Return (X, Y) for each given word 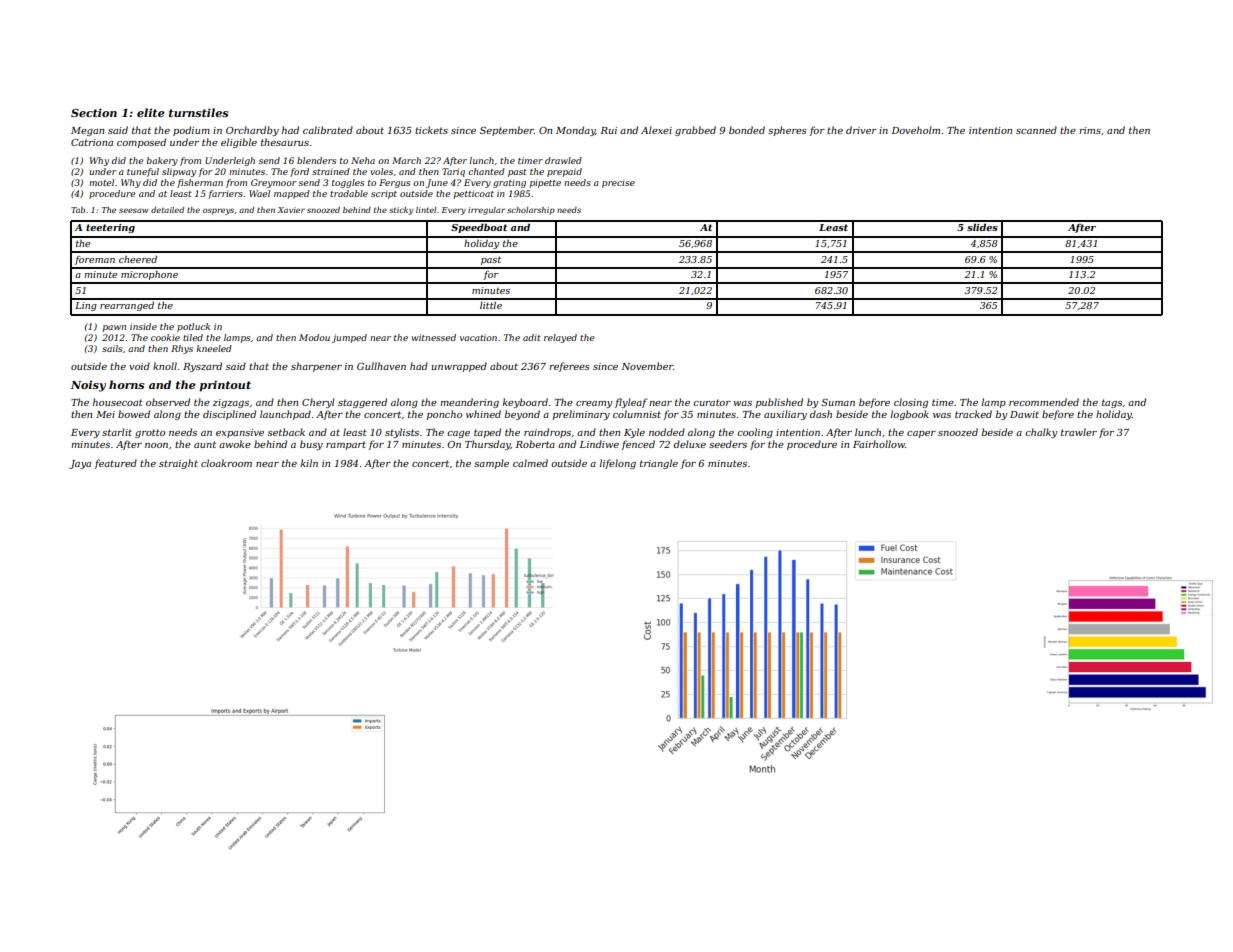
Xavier (291, 210)
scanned (1036, 130)
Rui (609, 130)
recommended (1044, 402)
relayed (560, 338)
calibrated (328, 130)
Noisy (88, 386)
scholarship (531, 211)
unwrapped (459, 367)
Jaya (80, 464)
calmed (530, 463)
